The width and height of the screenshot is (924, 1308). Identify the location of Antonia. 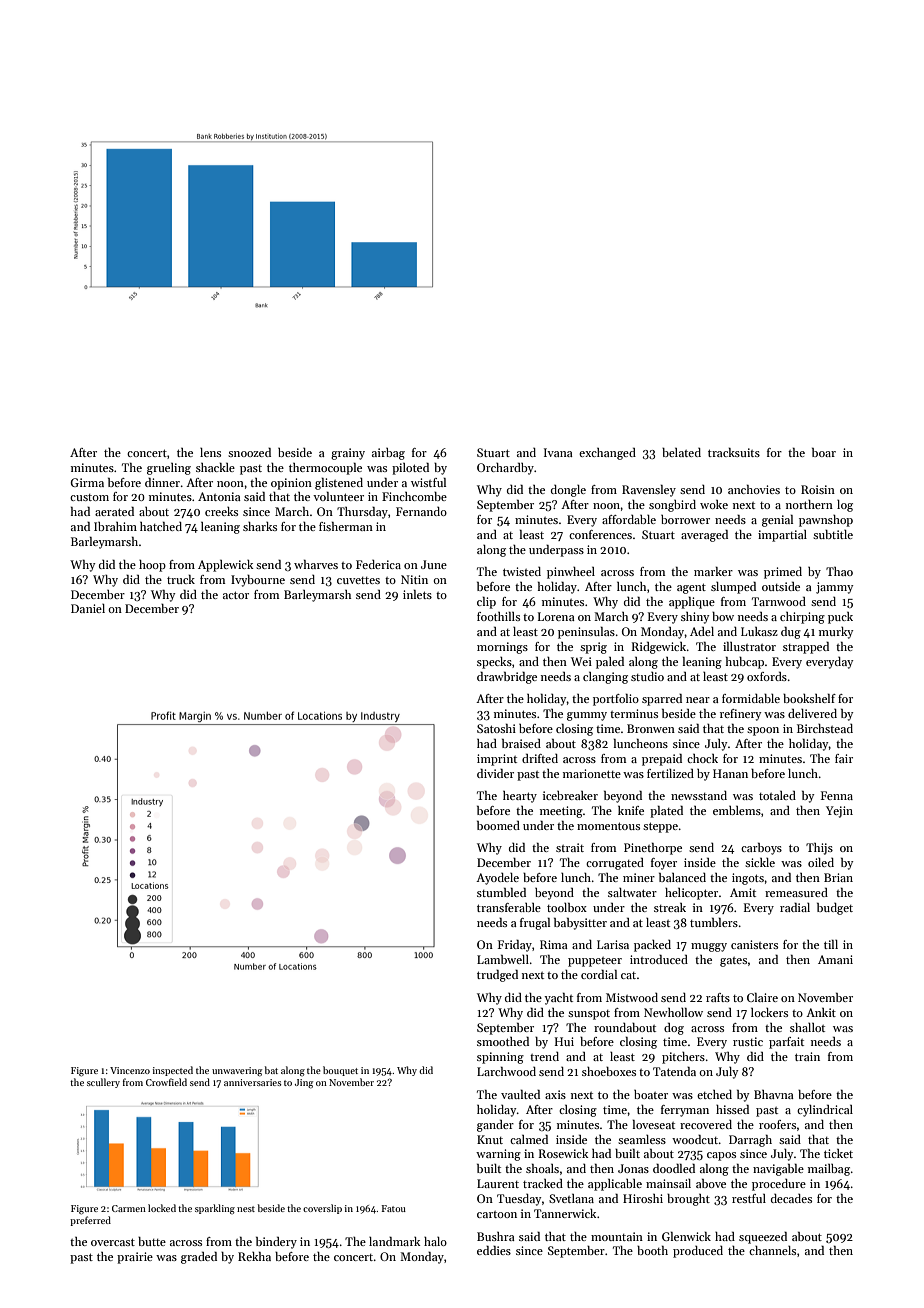
(219, 496).
